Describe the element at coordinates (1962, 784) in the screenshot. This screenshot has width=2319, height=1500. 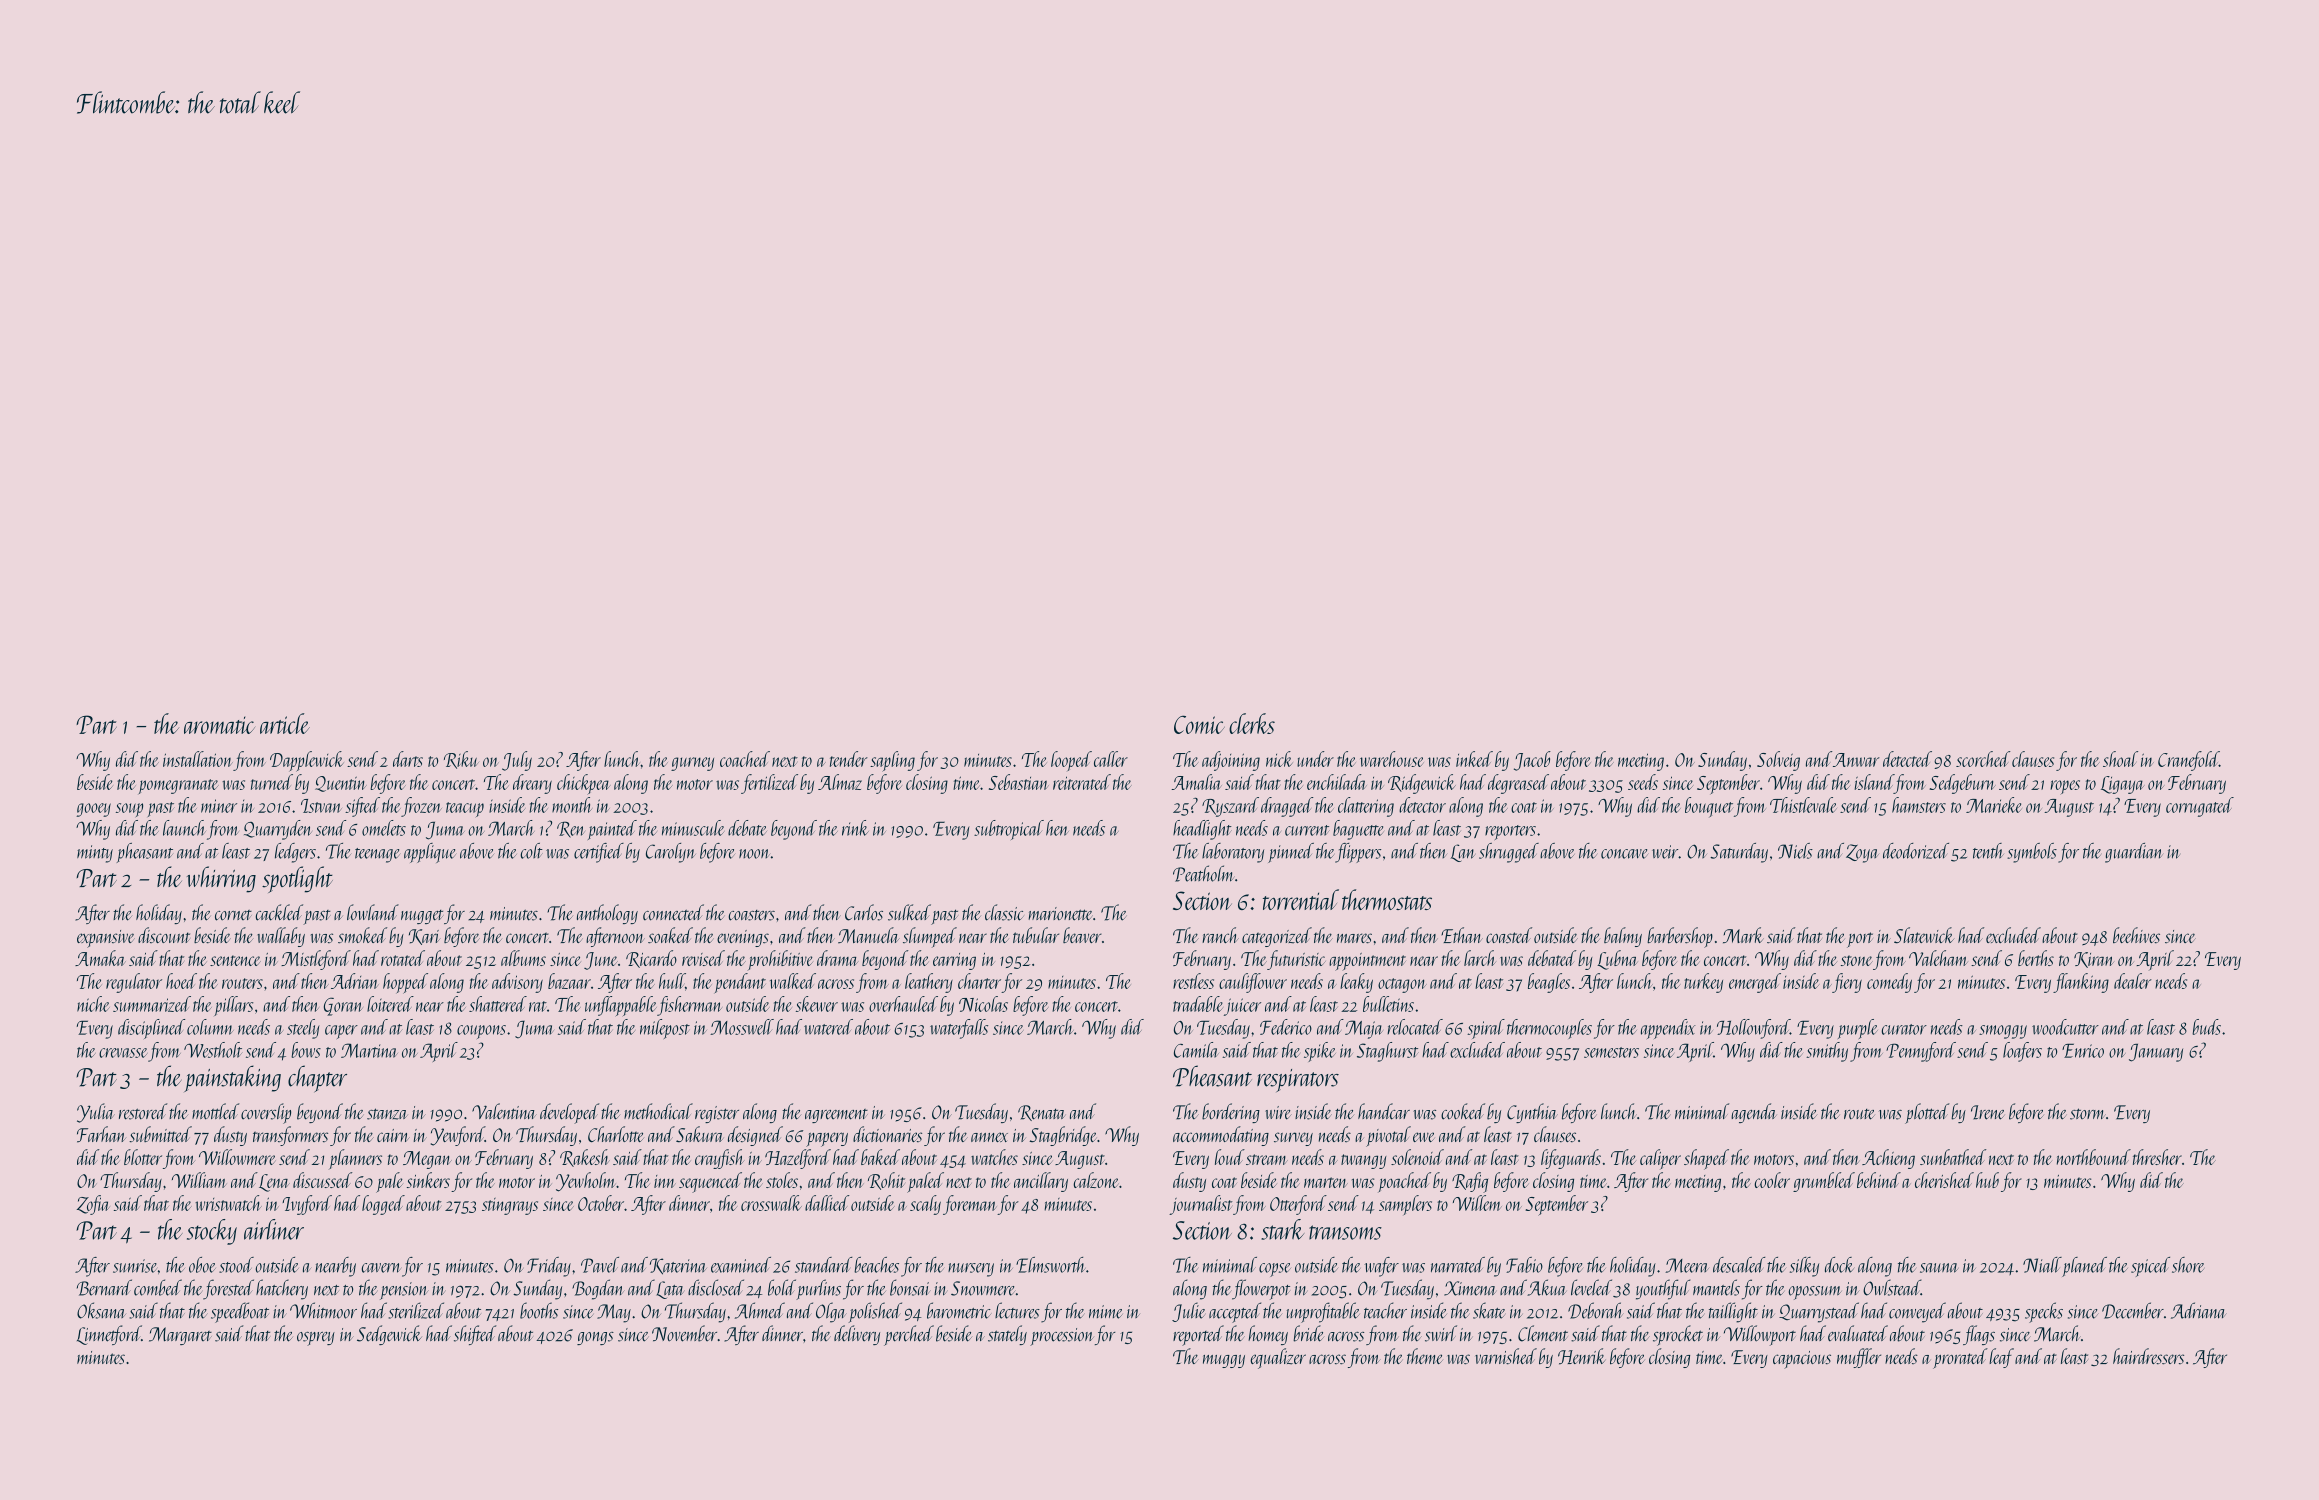
I see `Sedgeburn` at that location.
